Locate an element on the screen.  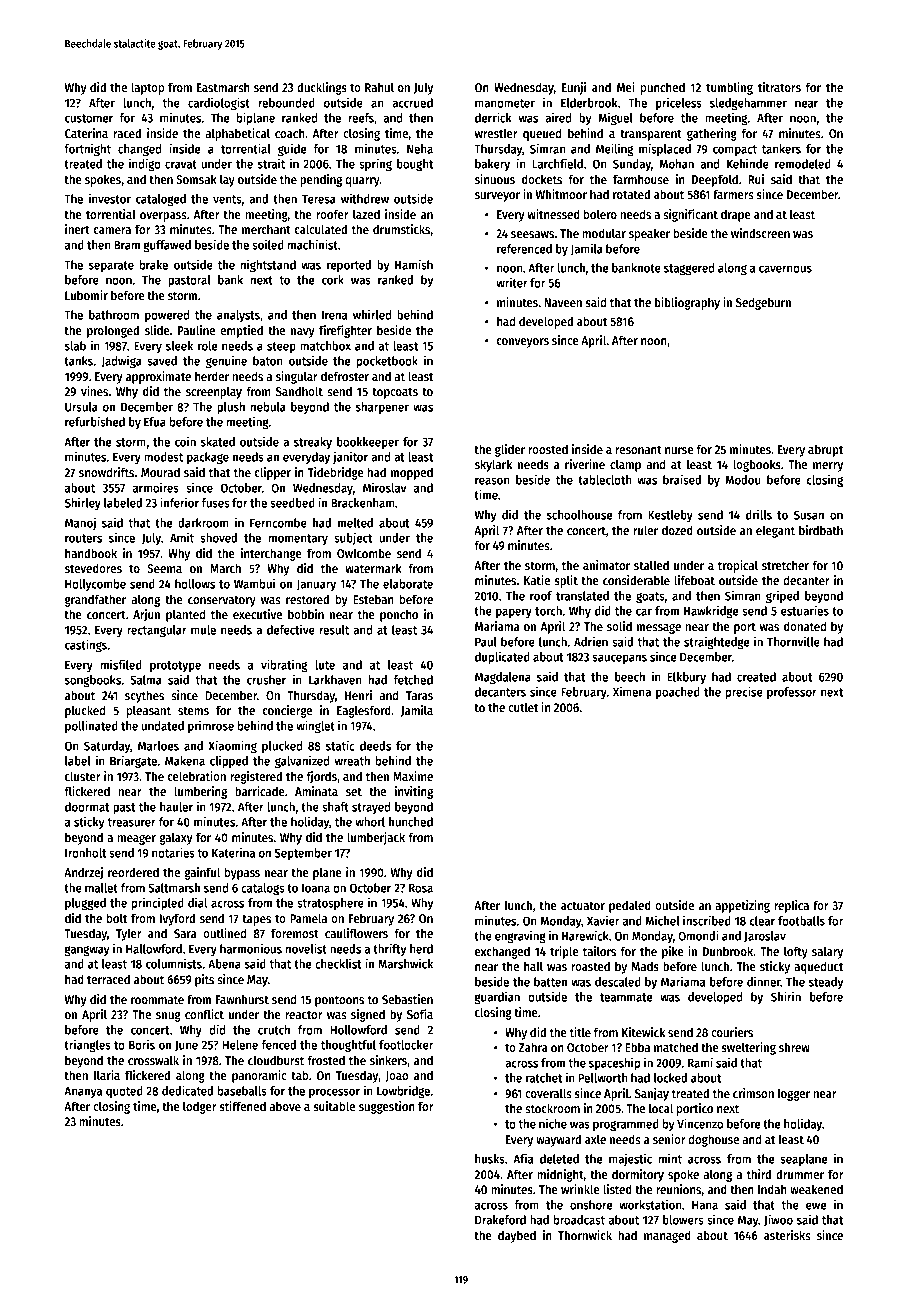
laptop is located at coordinates (148, 88).
